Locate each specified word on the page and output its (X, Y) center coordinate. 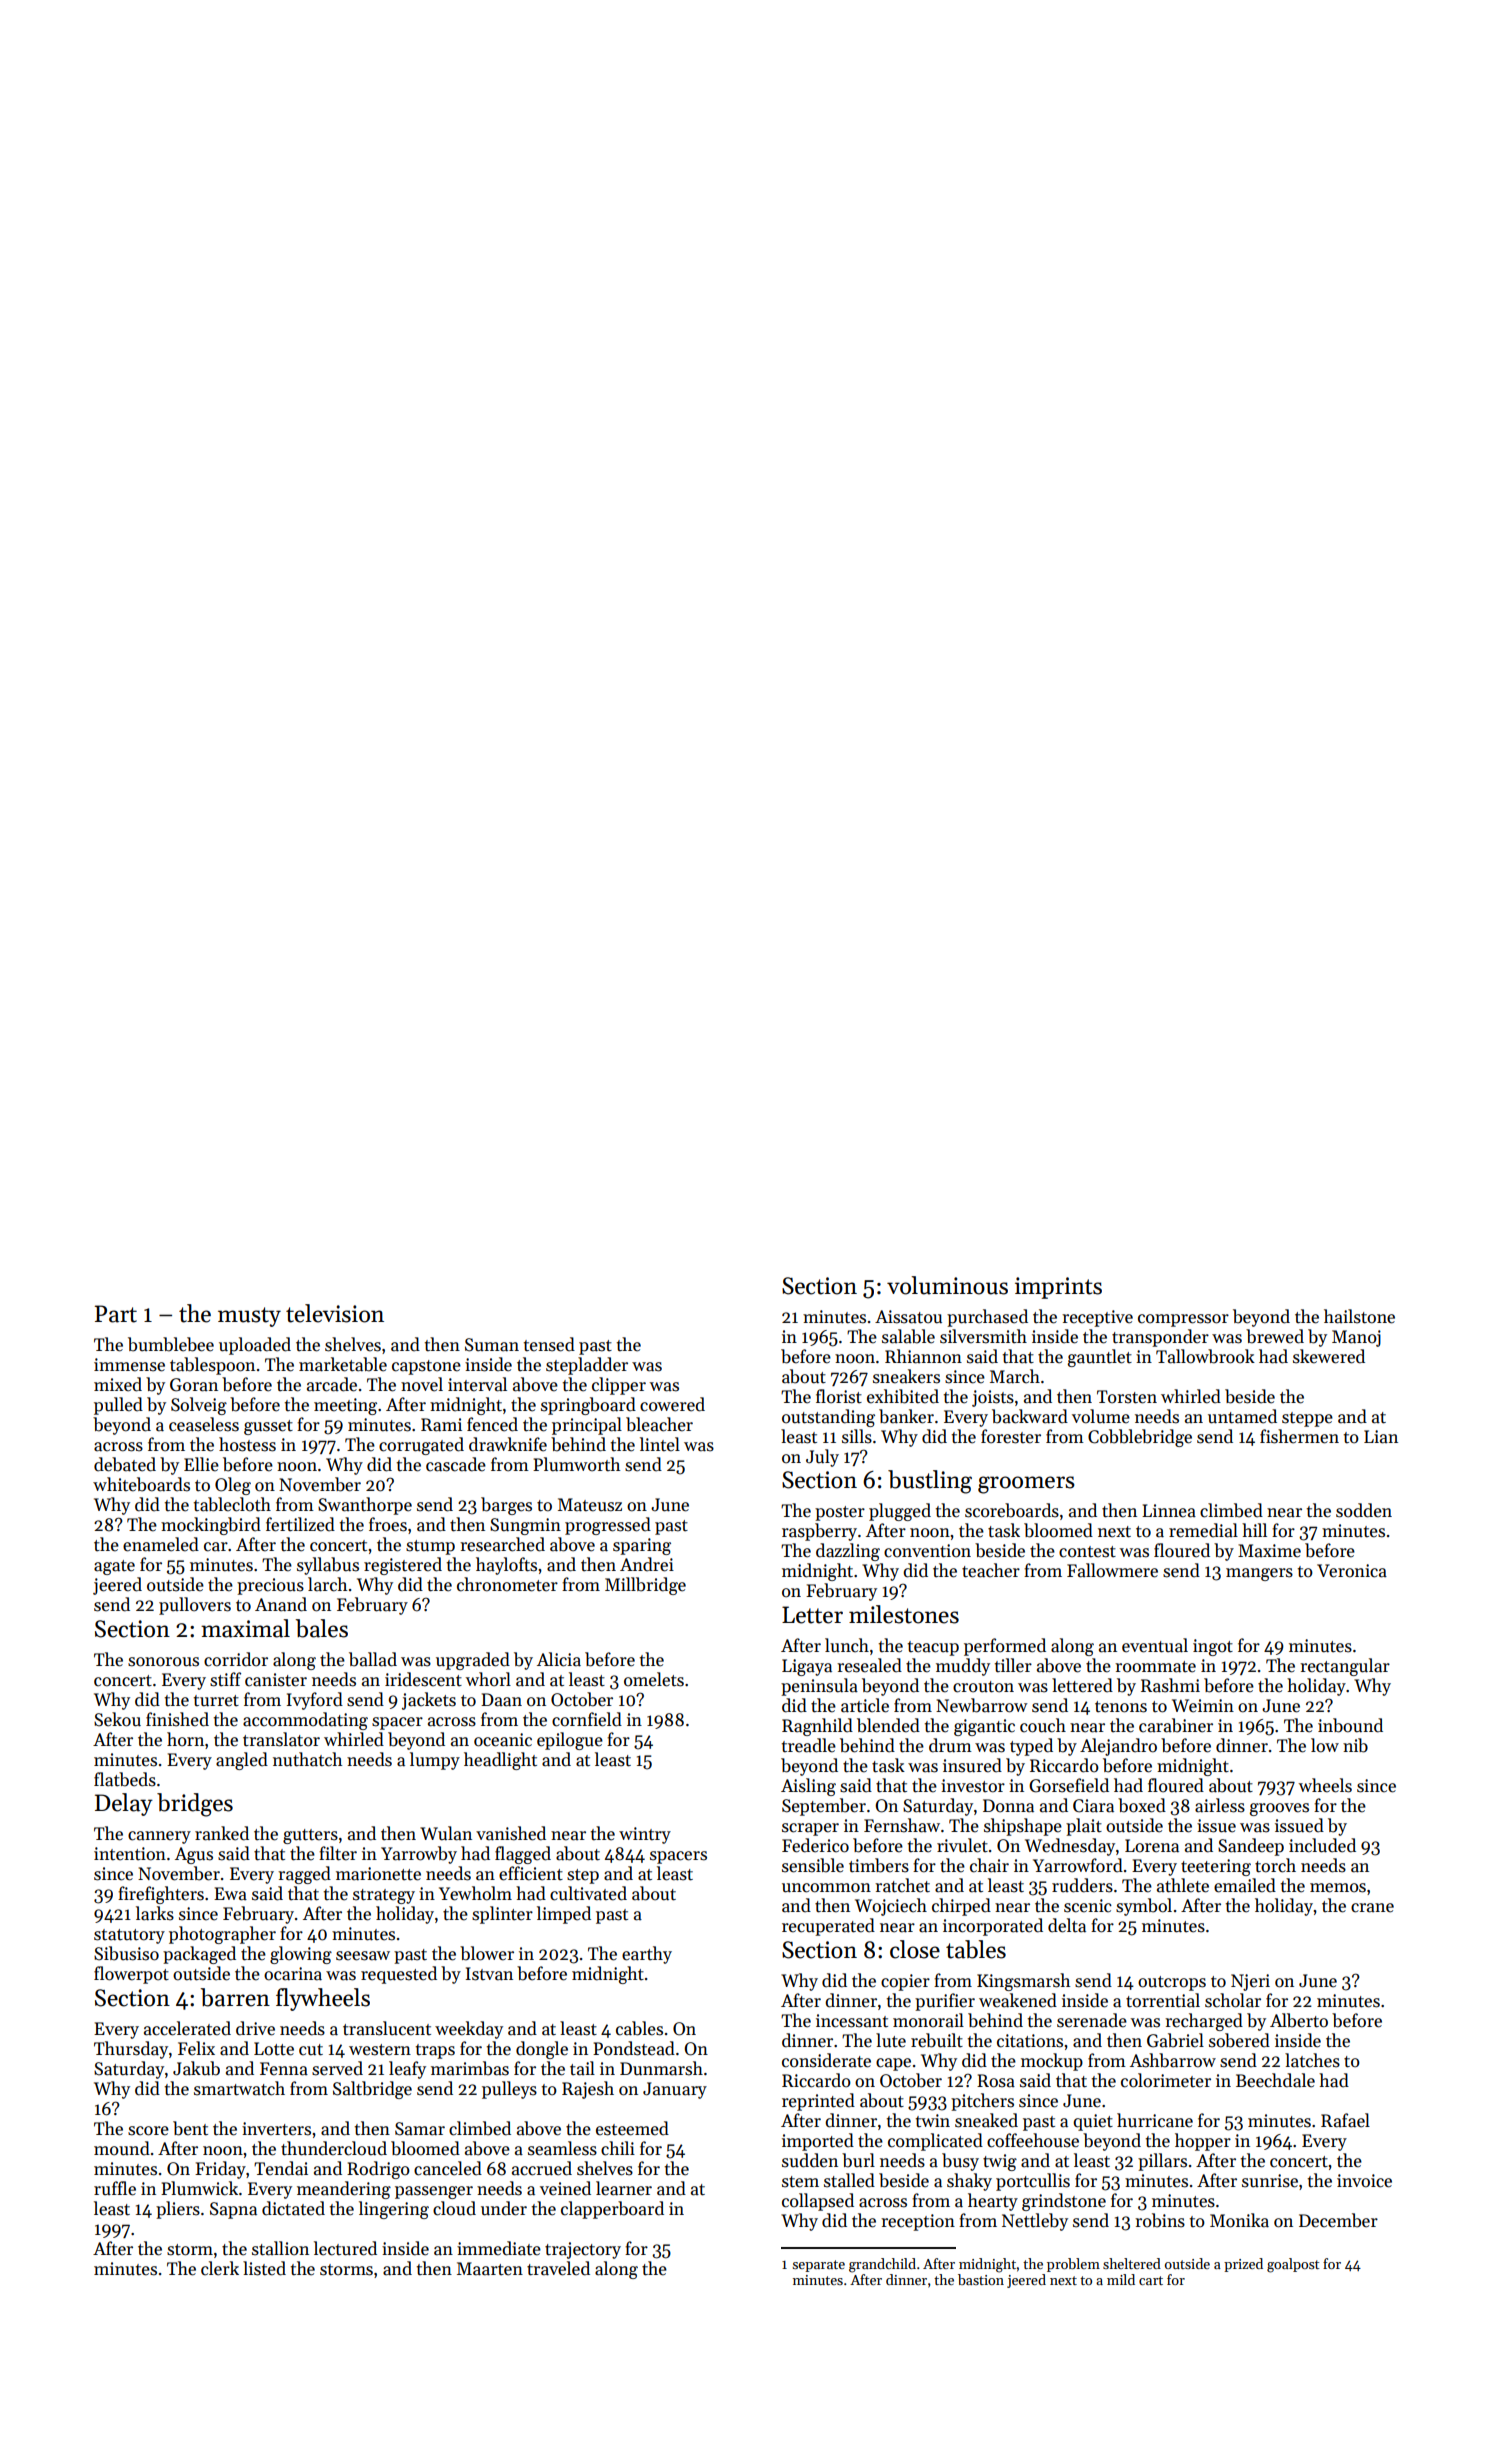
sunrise (1270, 2181)
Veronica (1352, 1571)
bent (190, 2128)
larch (327, 1584)
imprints (1058, 1288)
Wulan (446, 1833)
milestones (904, 1614)
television (335, 1313)
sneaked (986, 2120)
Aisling (808, 1787)
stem (800, 2182)
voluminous (947, 1285)
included (1322, 1845)
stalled (849, 2180)
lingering (394, 2210)
